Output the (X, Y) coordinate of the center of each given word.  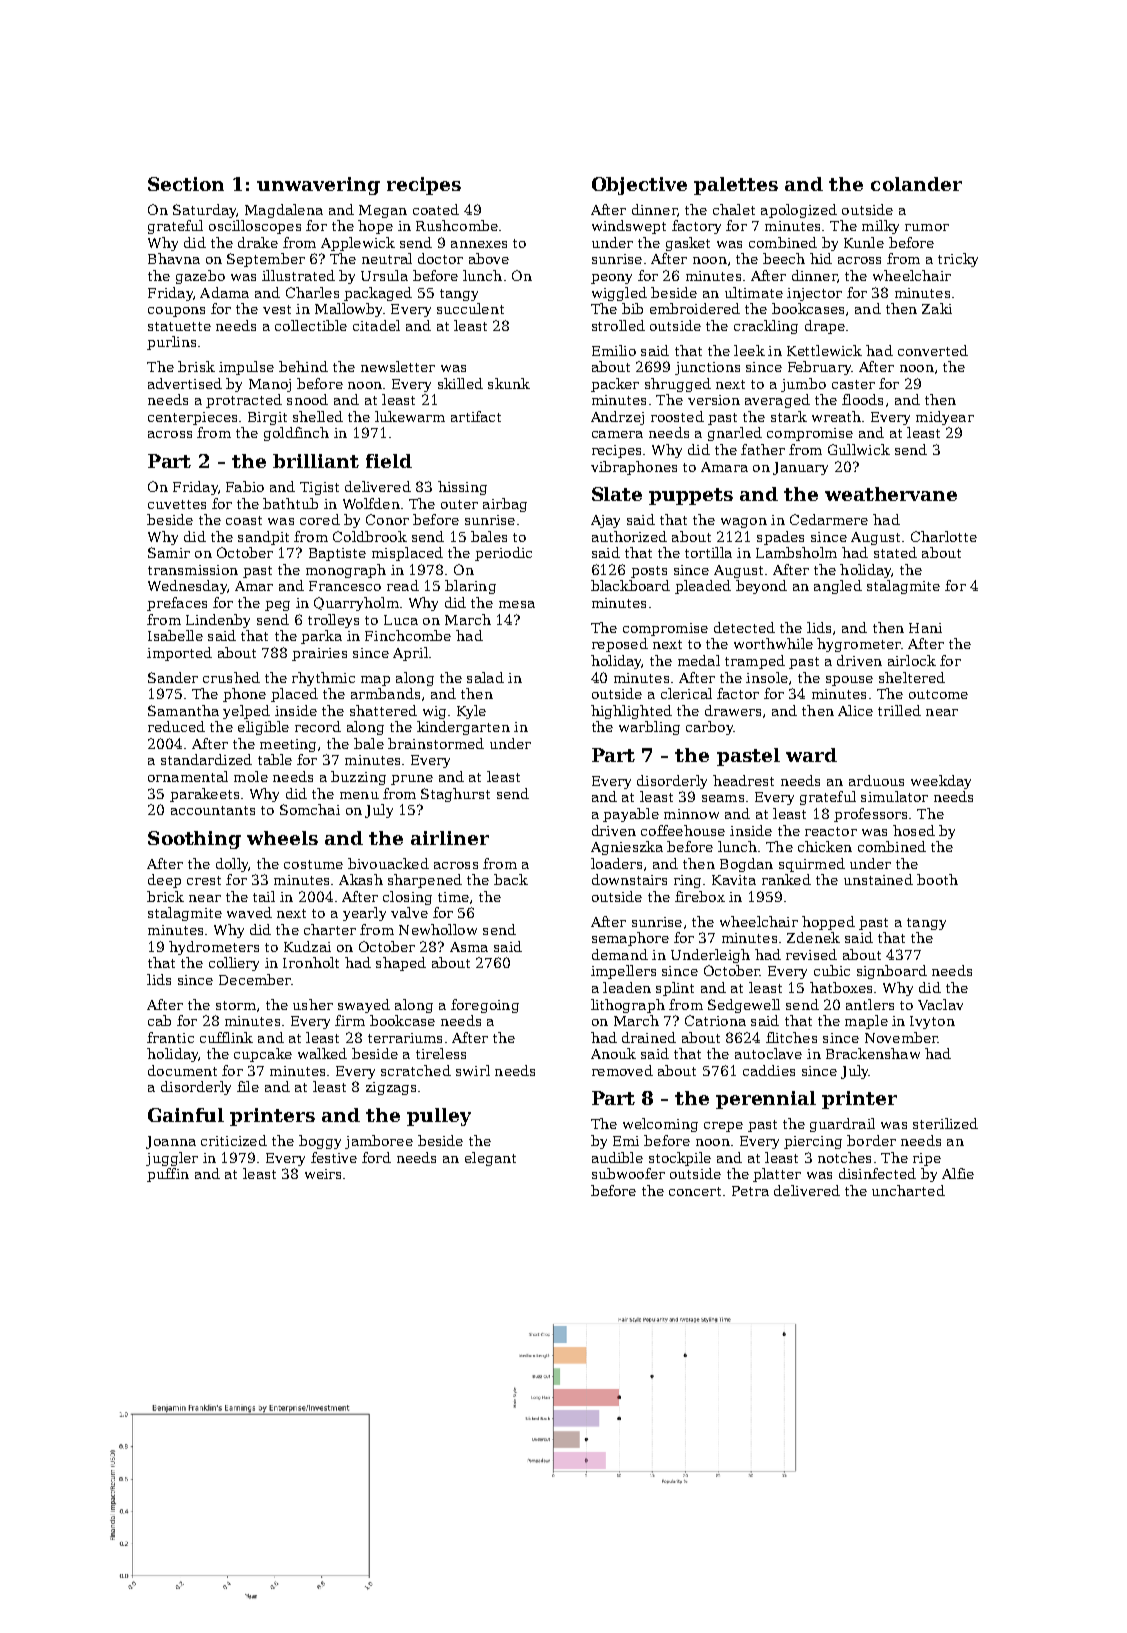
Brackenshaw (873, 1053)
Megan (383, 211)
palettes (736, 186)
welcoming (660, 1125)
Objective (639, 186)
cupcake (263, 1055)
